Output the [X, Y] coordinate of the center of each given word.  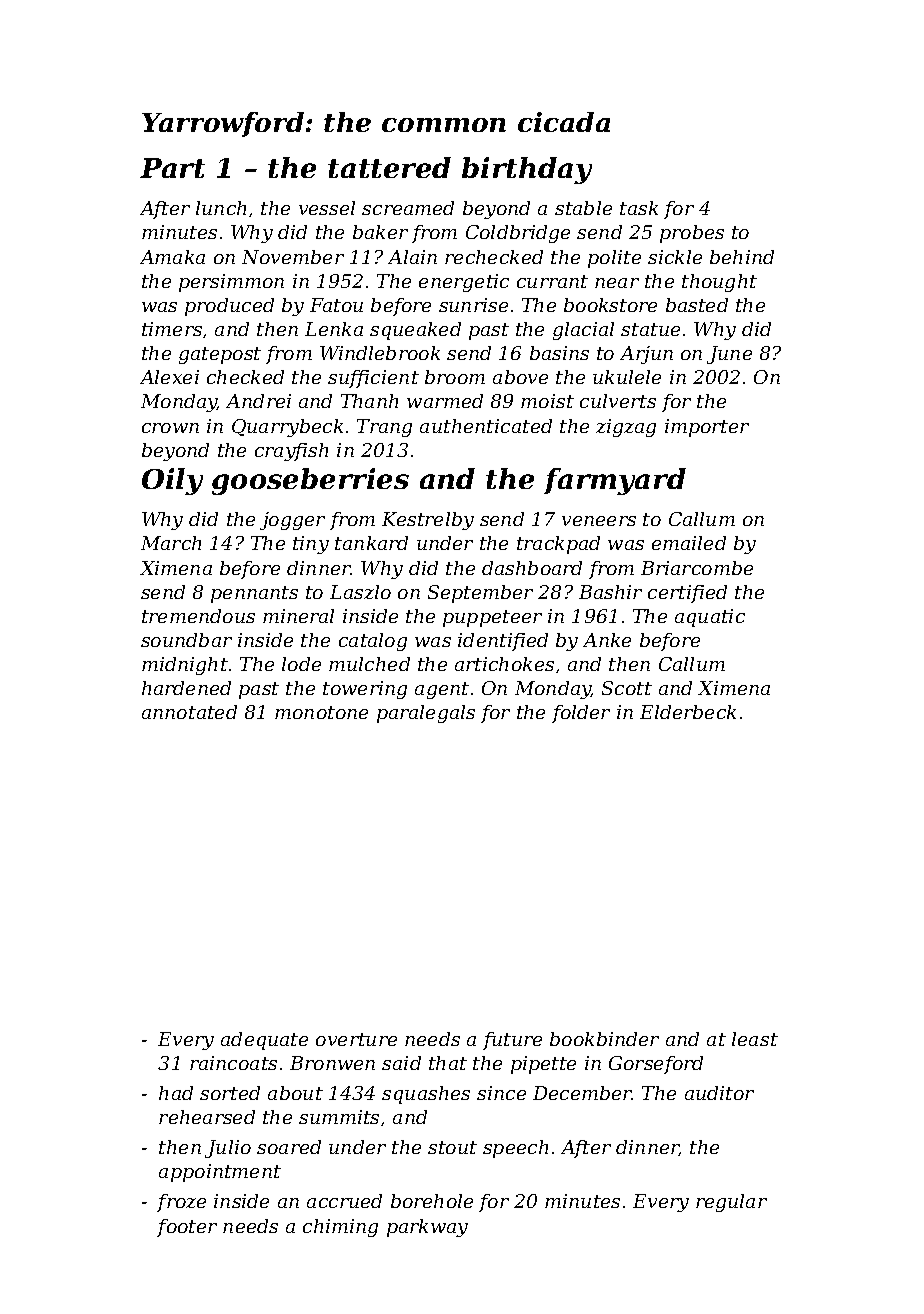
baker [380, 232]
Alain [412, 257]
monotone [321, 712]
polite [614, 259]
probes [692, 234]
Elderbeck [688, 712]
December [582, 1093]
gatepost [220, 355]
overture [356, 1039]
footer [187, 1228]
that [448, 1063]
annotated [189, 712]
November [293, 257]
